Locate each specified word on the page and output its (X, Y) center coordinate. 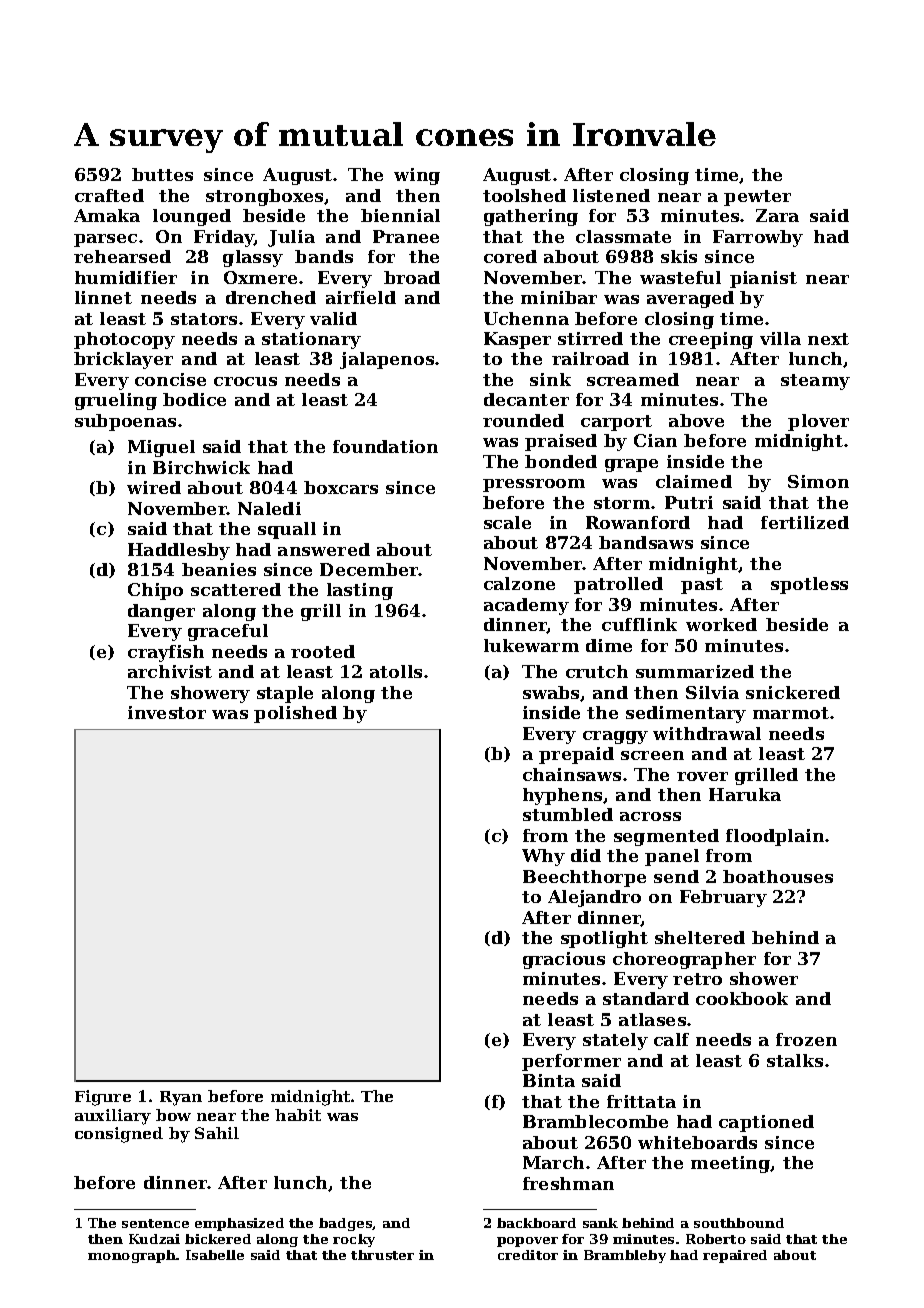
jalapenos (387, 360)
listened (611, 195)
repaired (735, 1256)
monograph (132, 1256)
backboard (536, 1223)
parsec (105, 240)
